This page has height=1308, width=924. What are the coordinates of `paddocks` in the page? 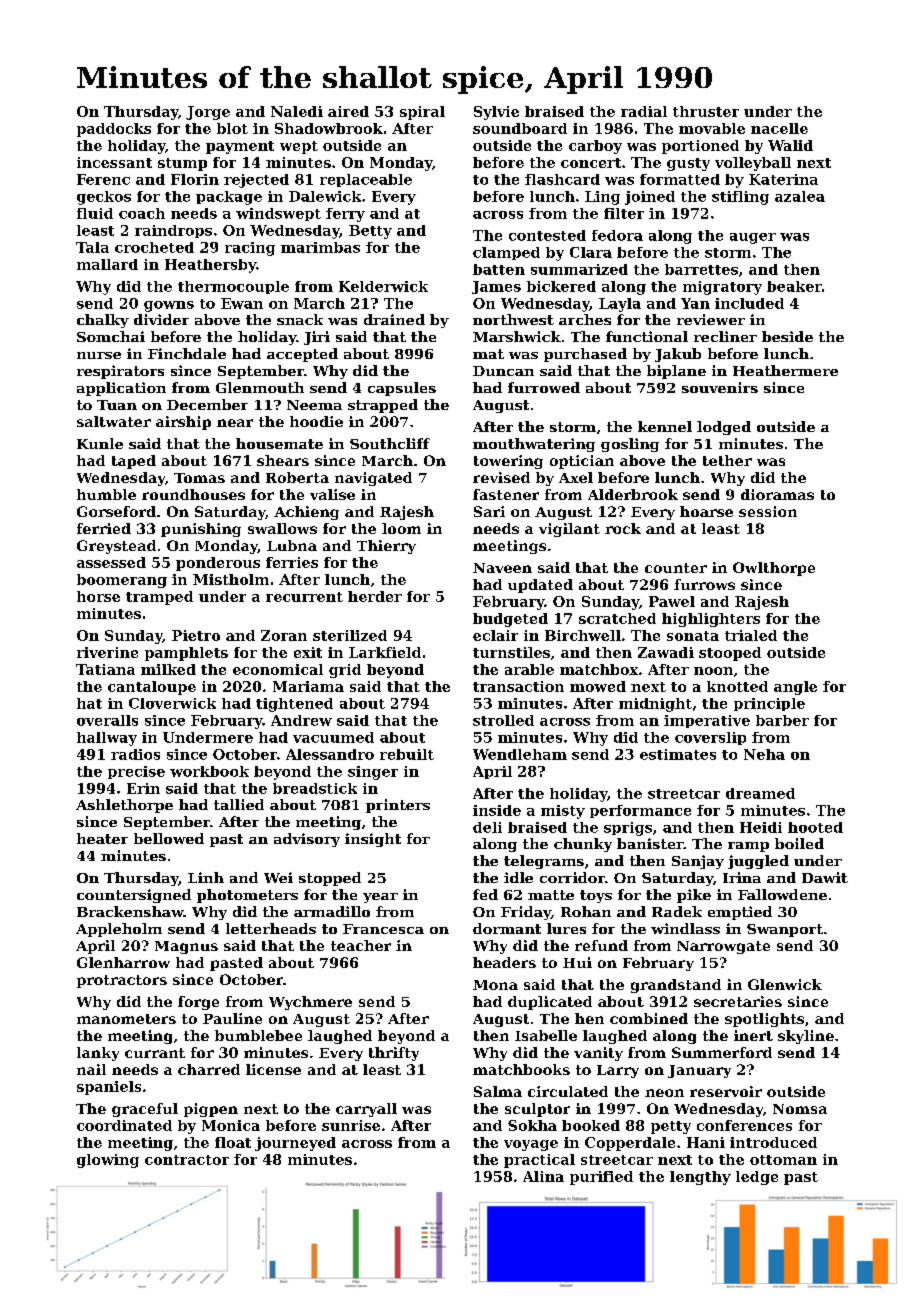 It's located at (114, 130).
